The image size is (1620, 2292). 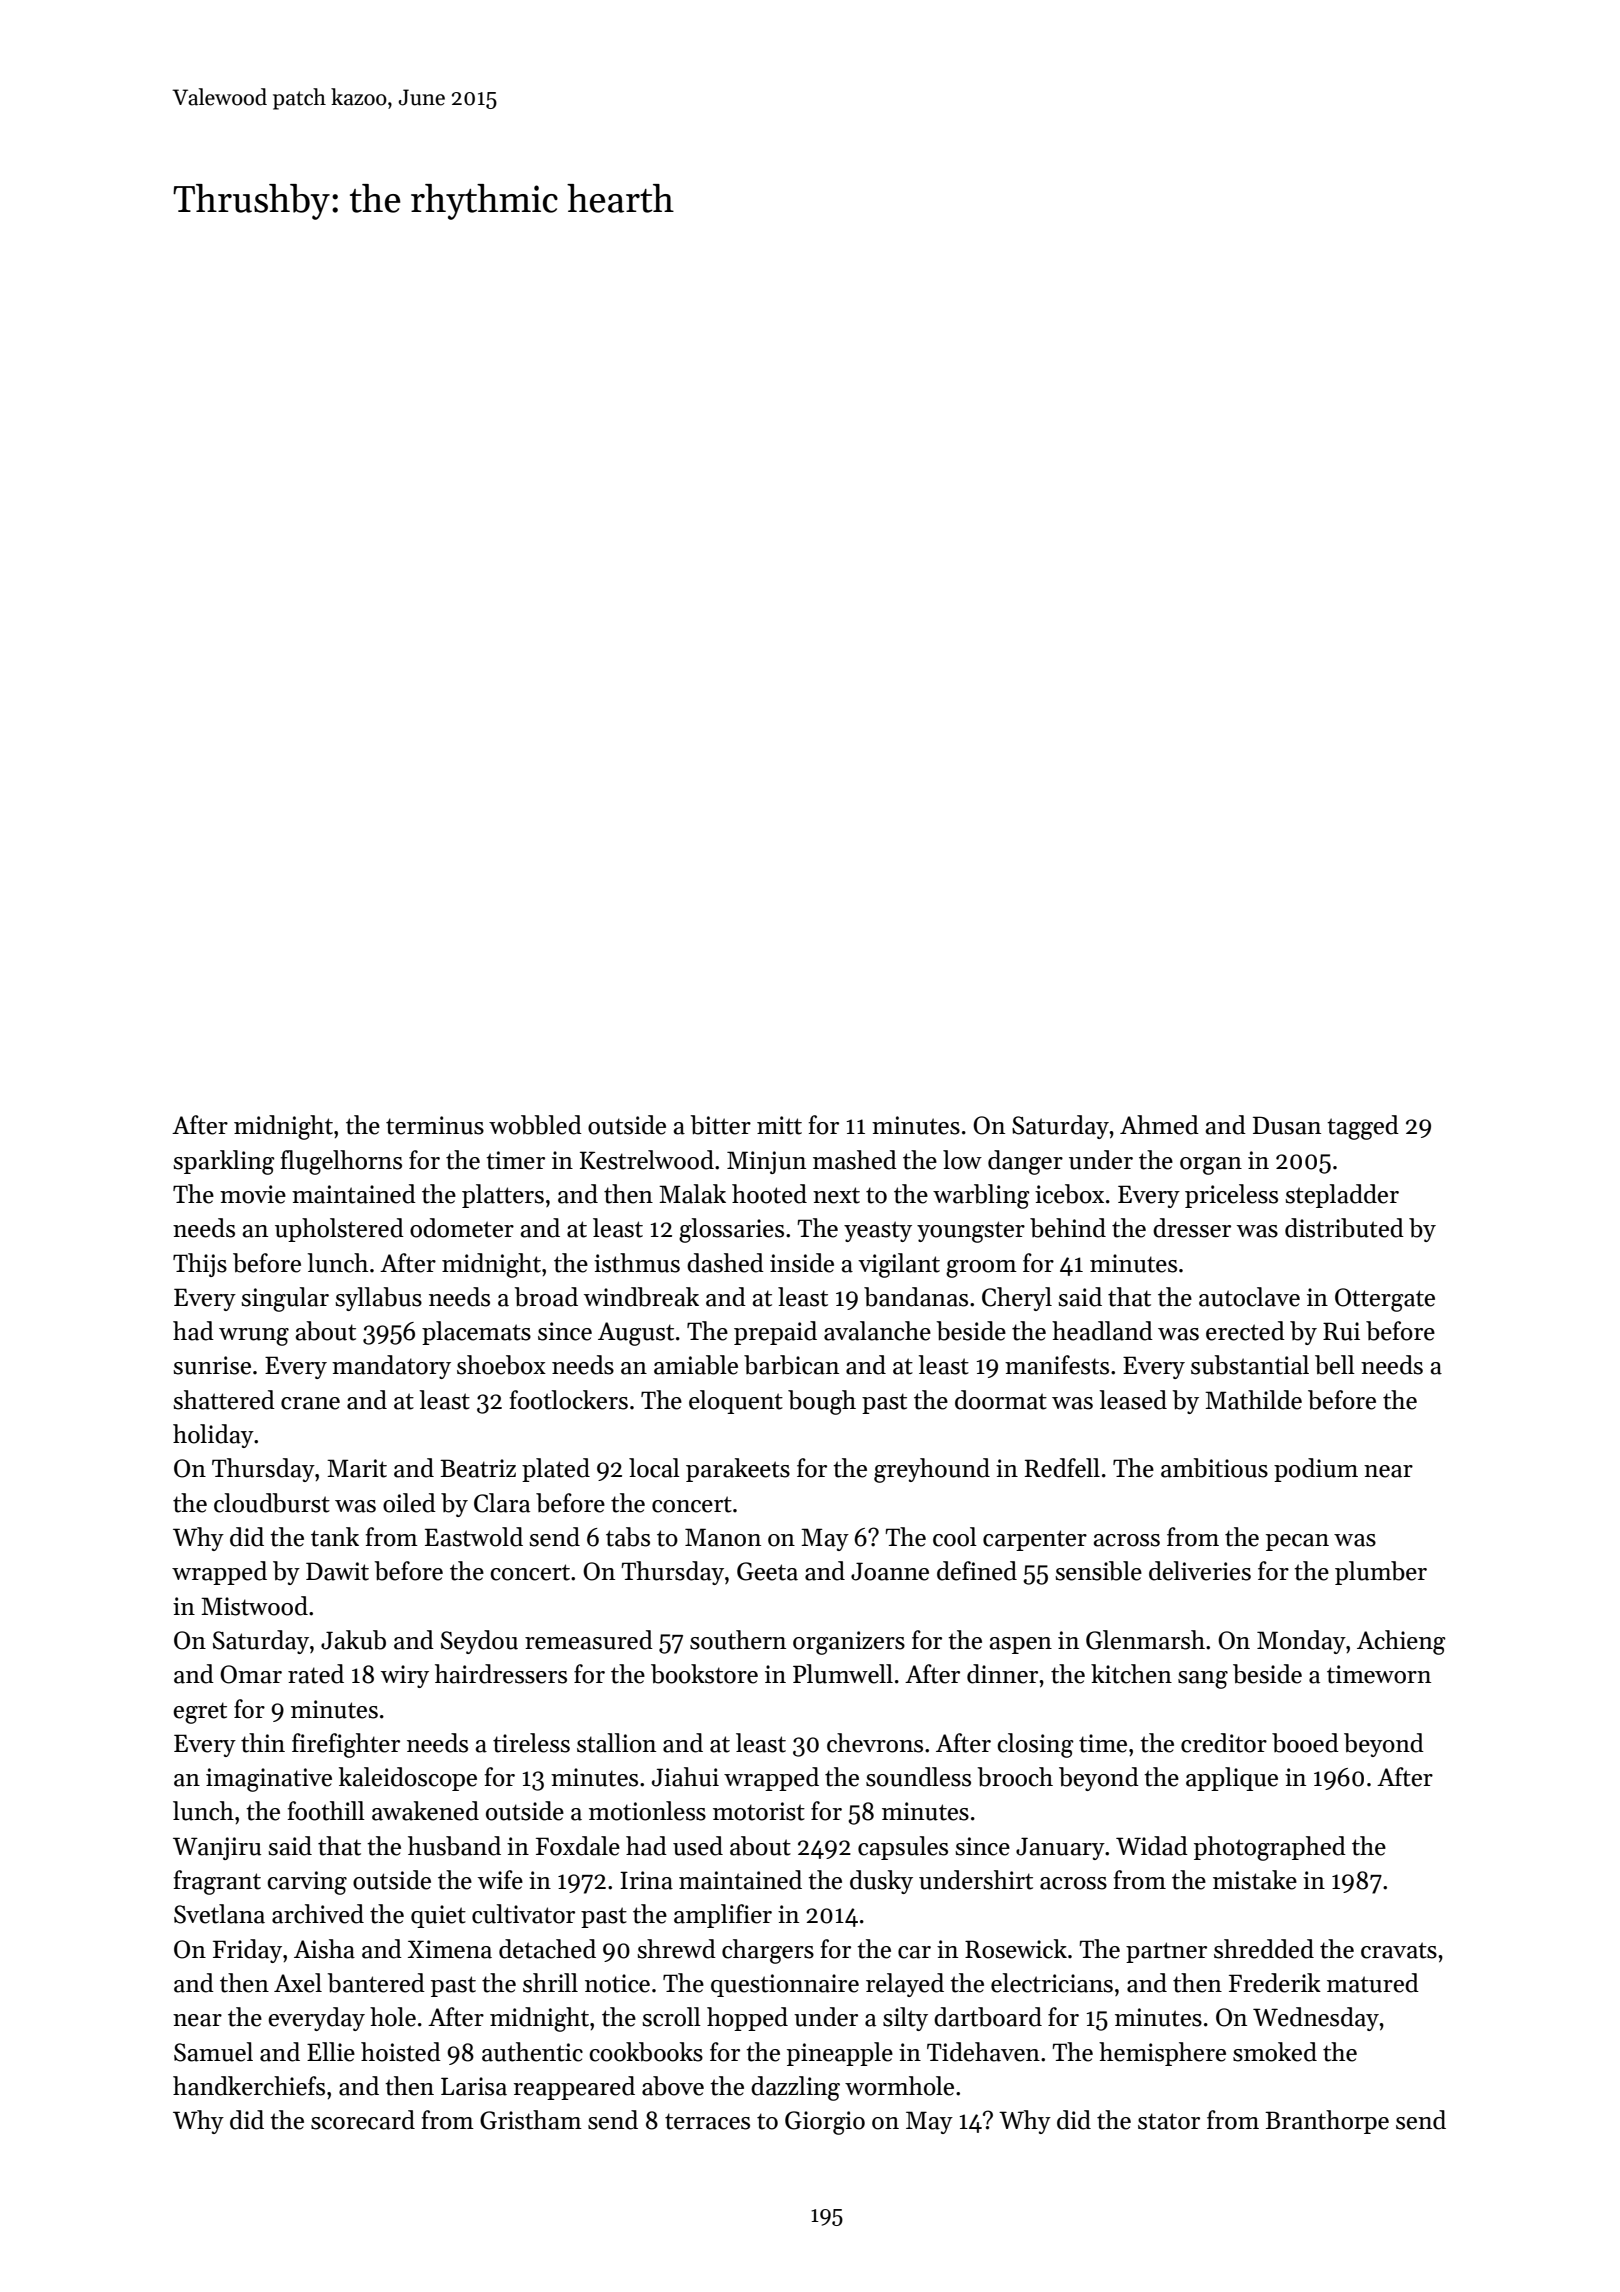 I want to click on wiry, so click(x=405, y=1676).
